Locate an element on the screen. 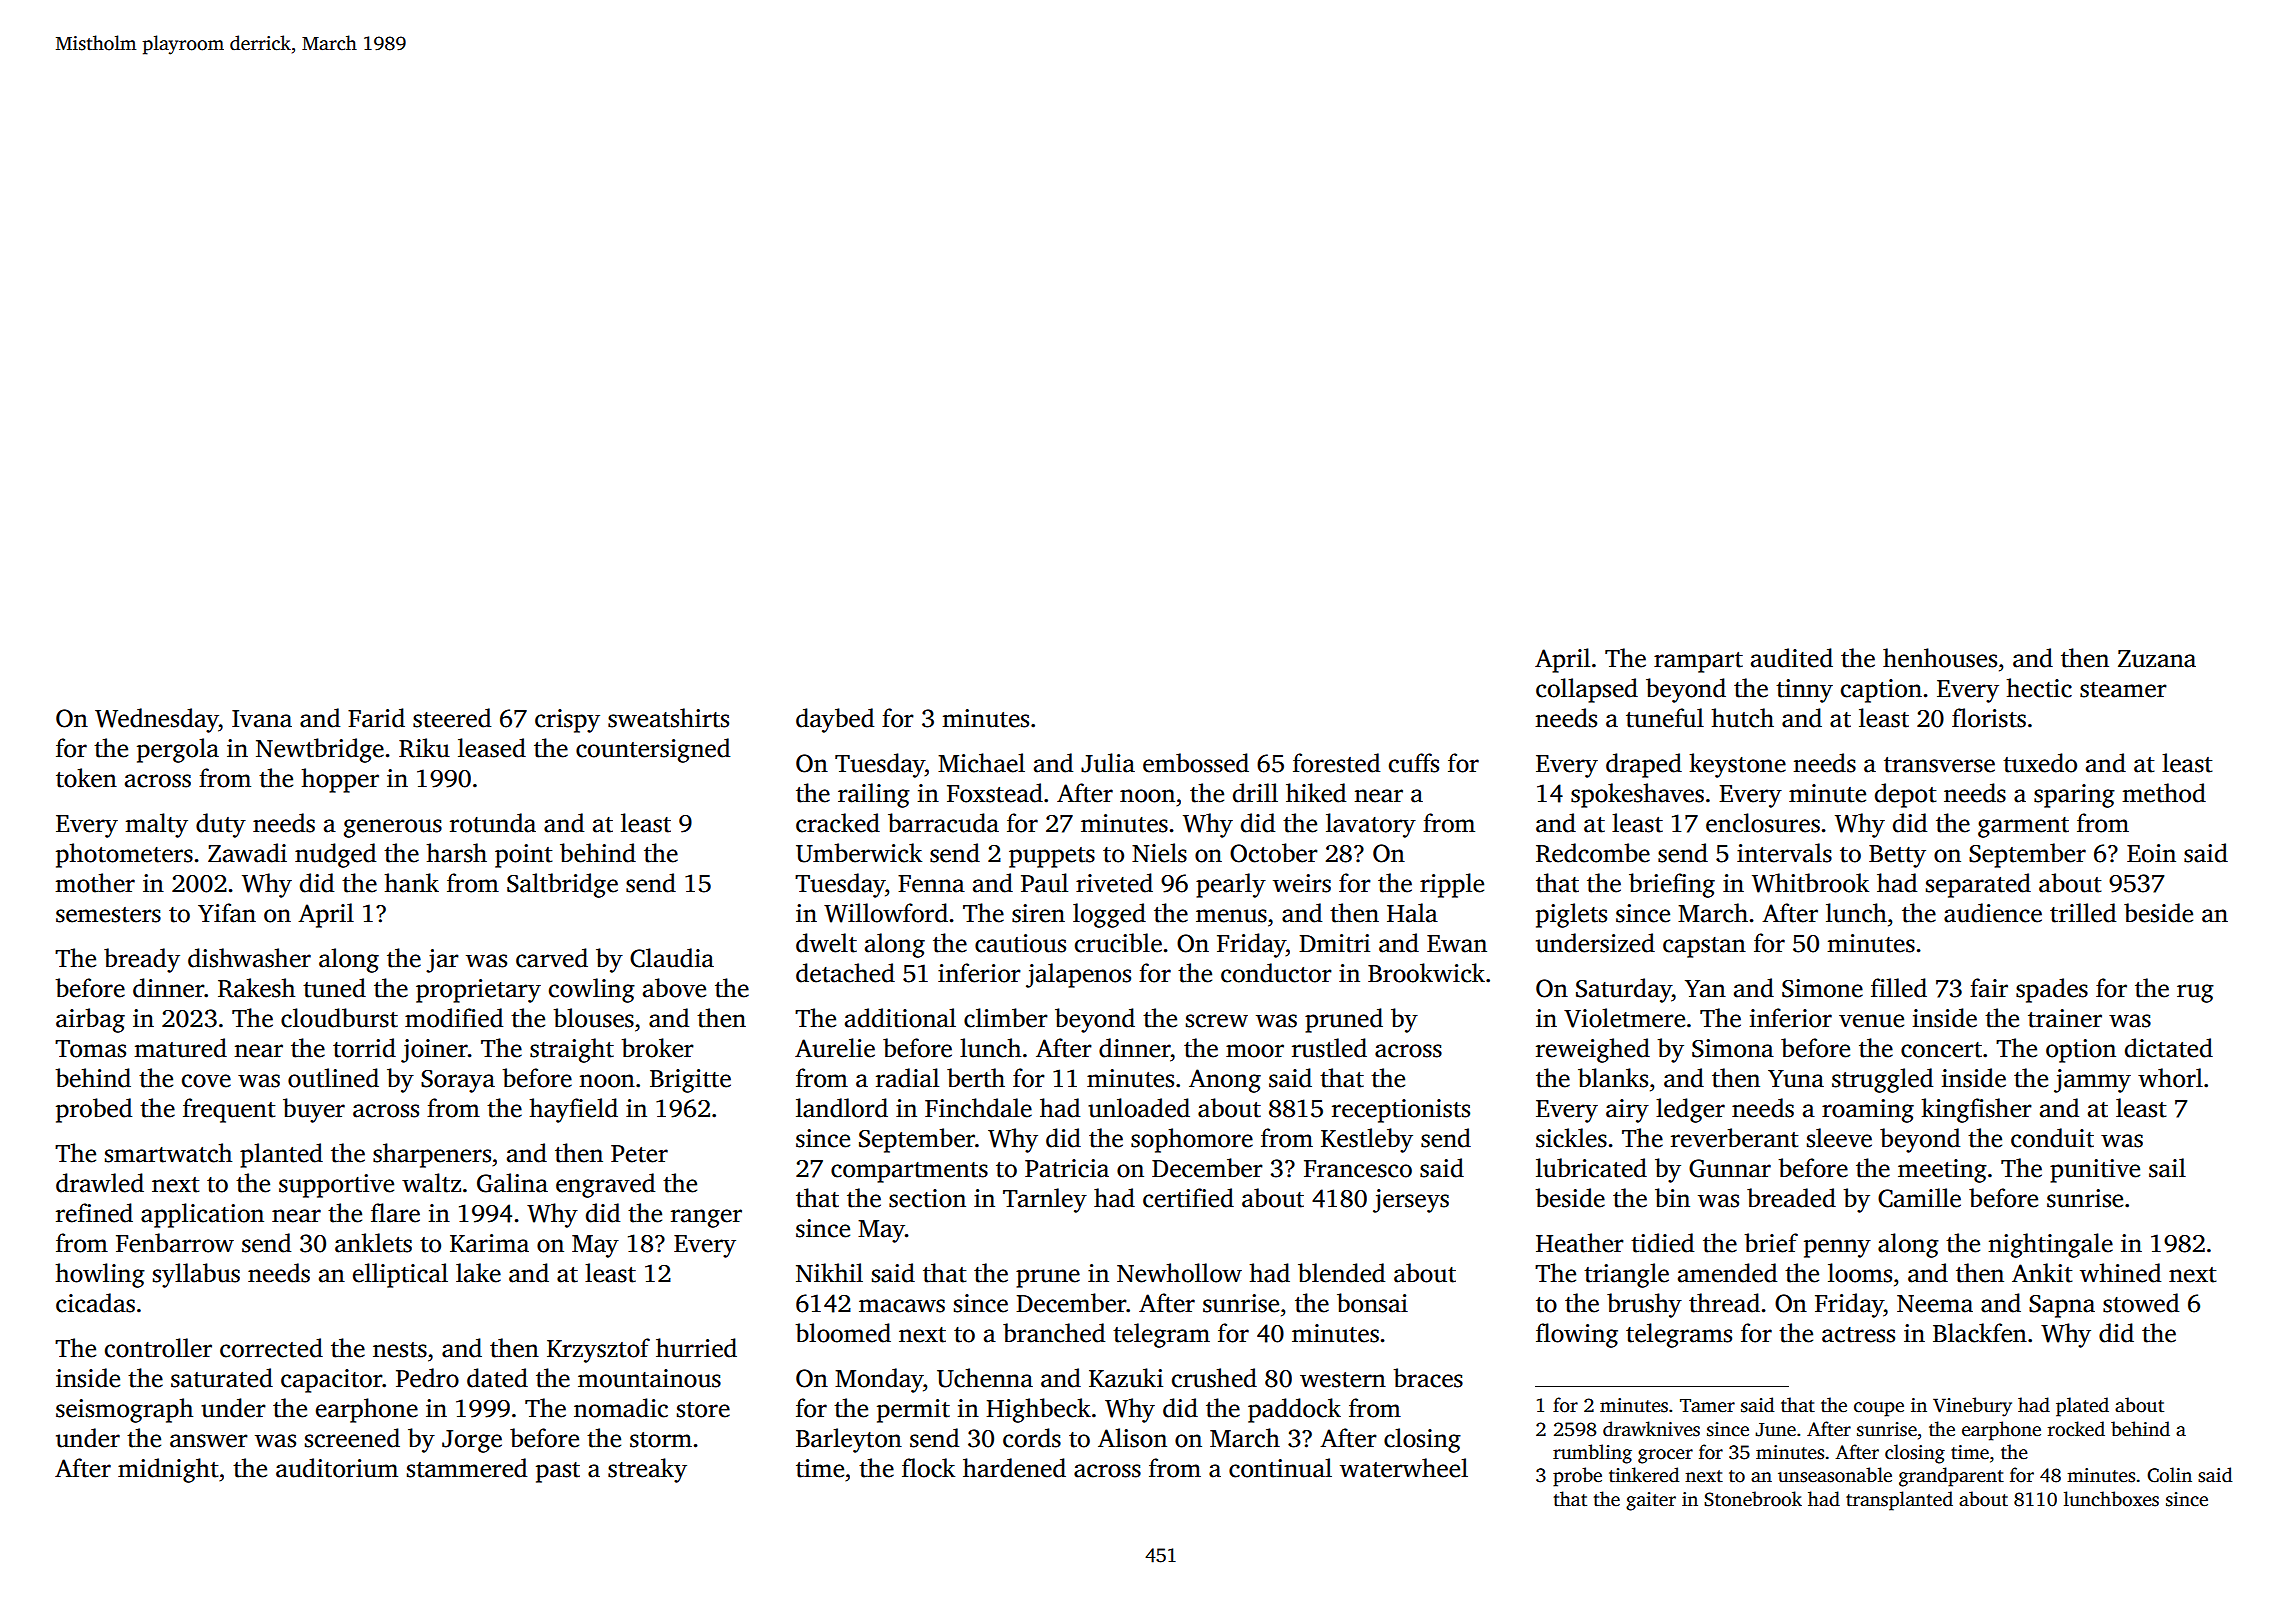 The height and width of the screenshot is (1619, 2290). henhouses is located at coordinates (1940, 658).
